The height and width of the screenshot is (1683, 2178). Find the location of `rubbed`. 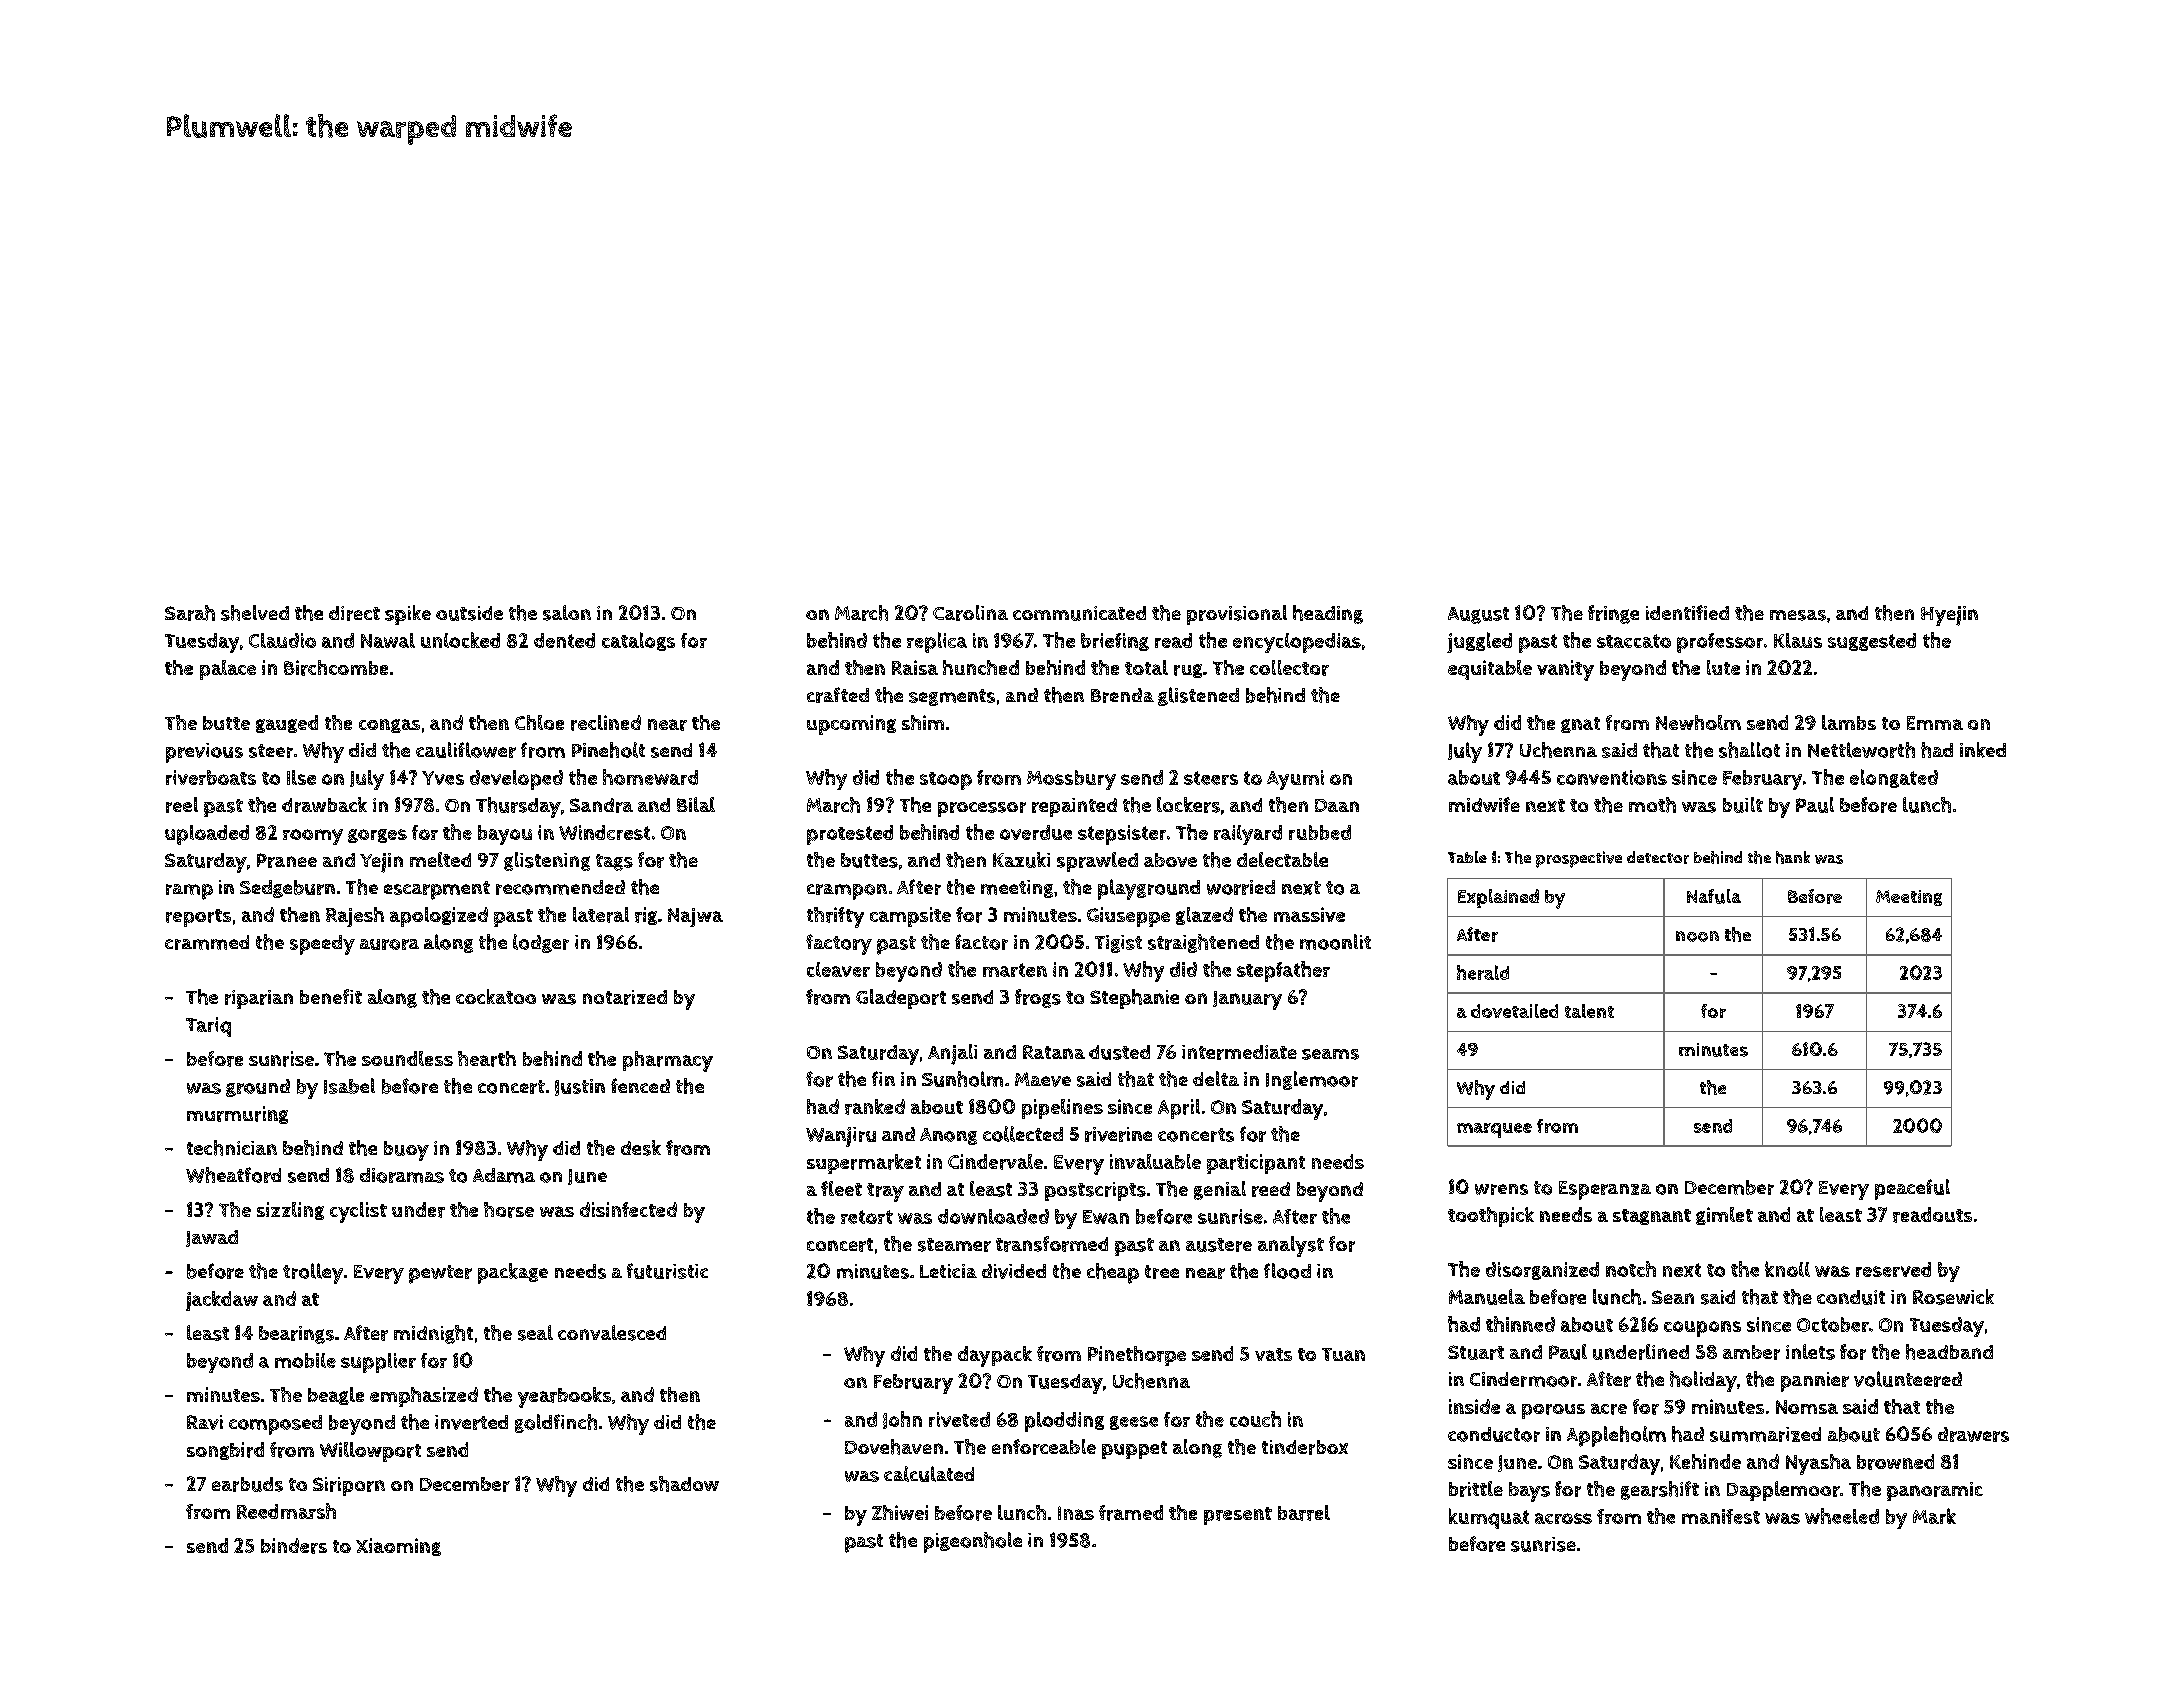

rubbed is located at coordinates (1320, 832).
